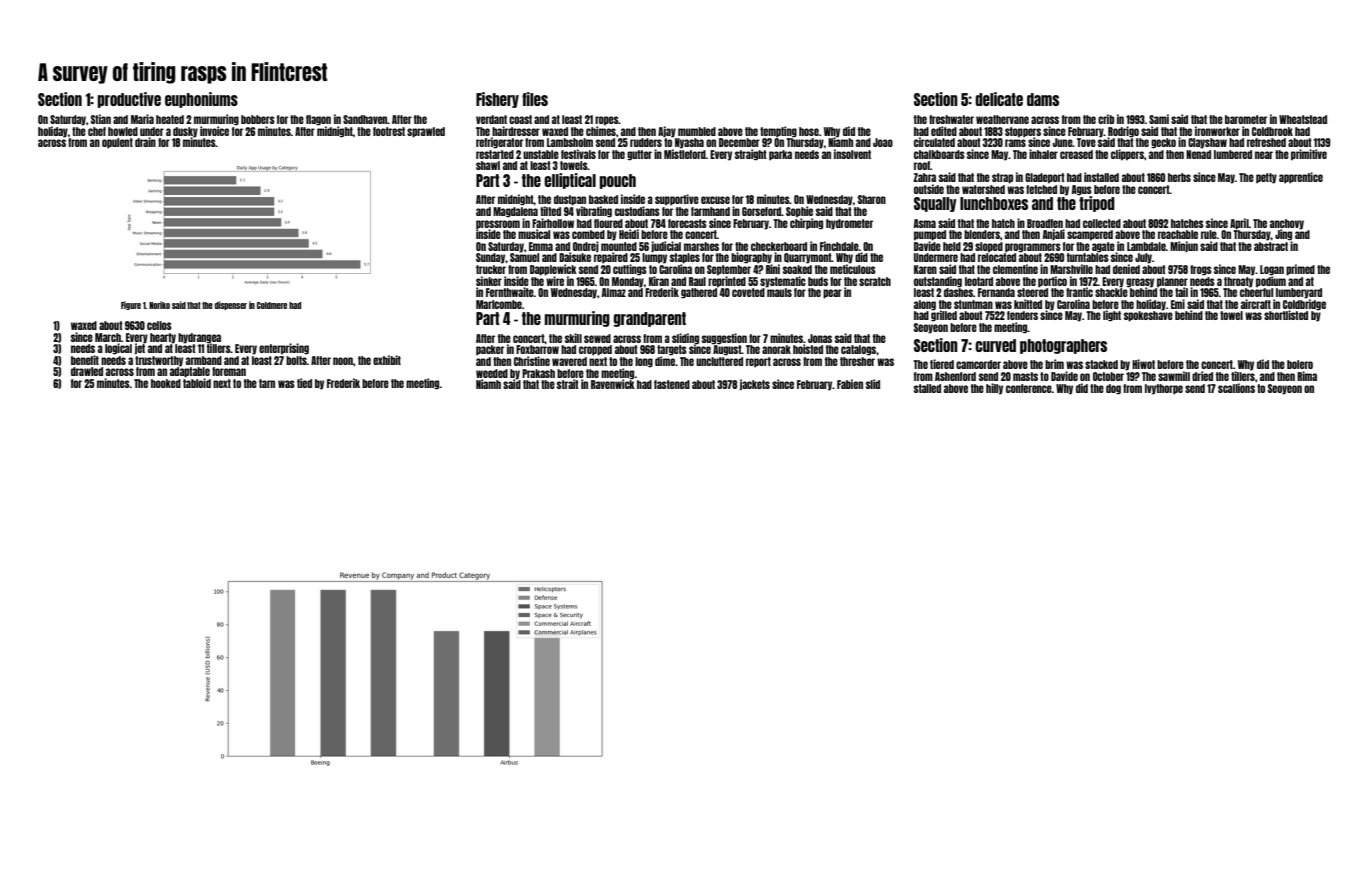 Image resolution: width=1372 pixels, height=887 pixels. I want to click on dams, so click(1043, 99).
